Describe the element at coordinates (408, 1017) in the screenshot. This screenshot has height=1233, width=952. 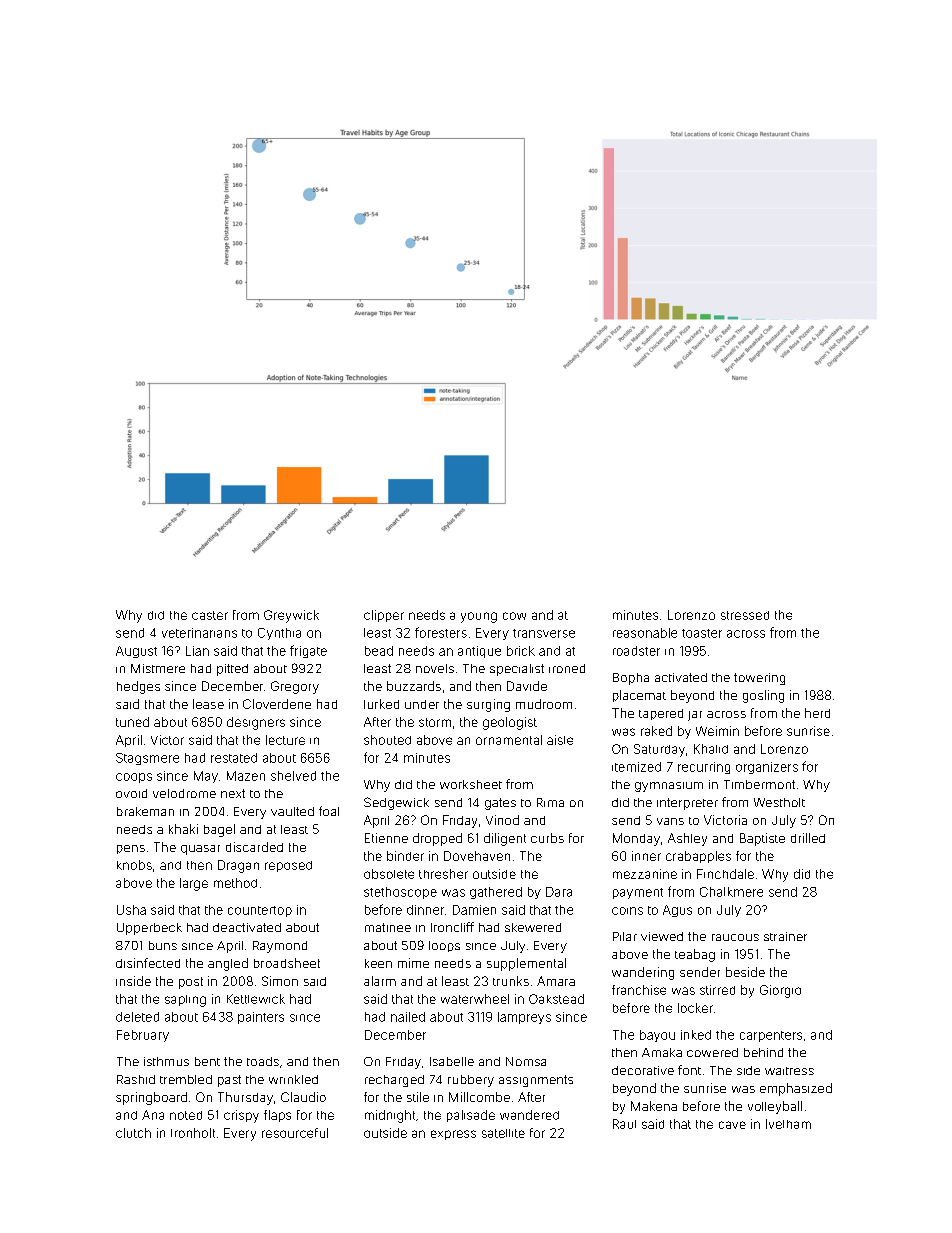
I see `nailed` at that location.
